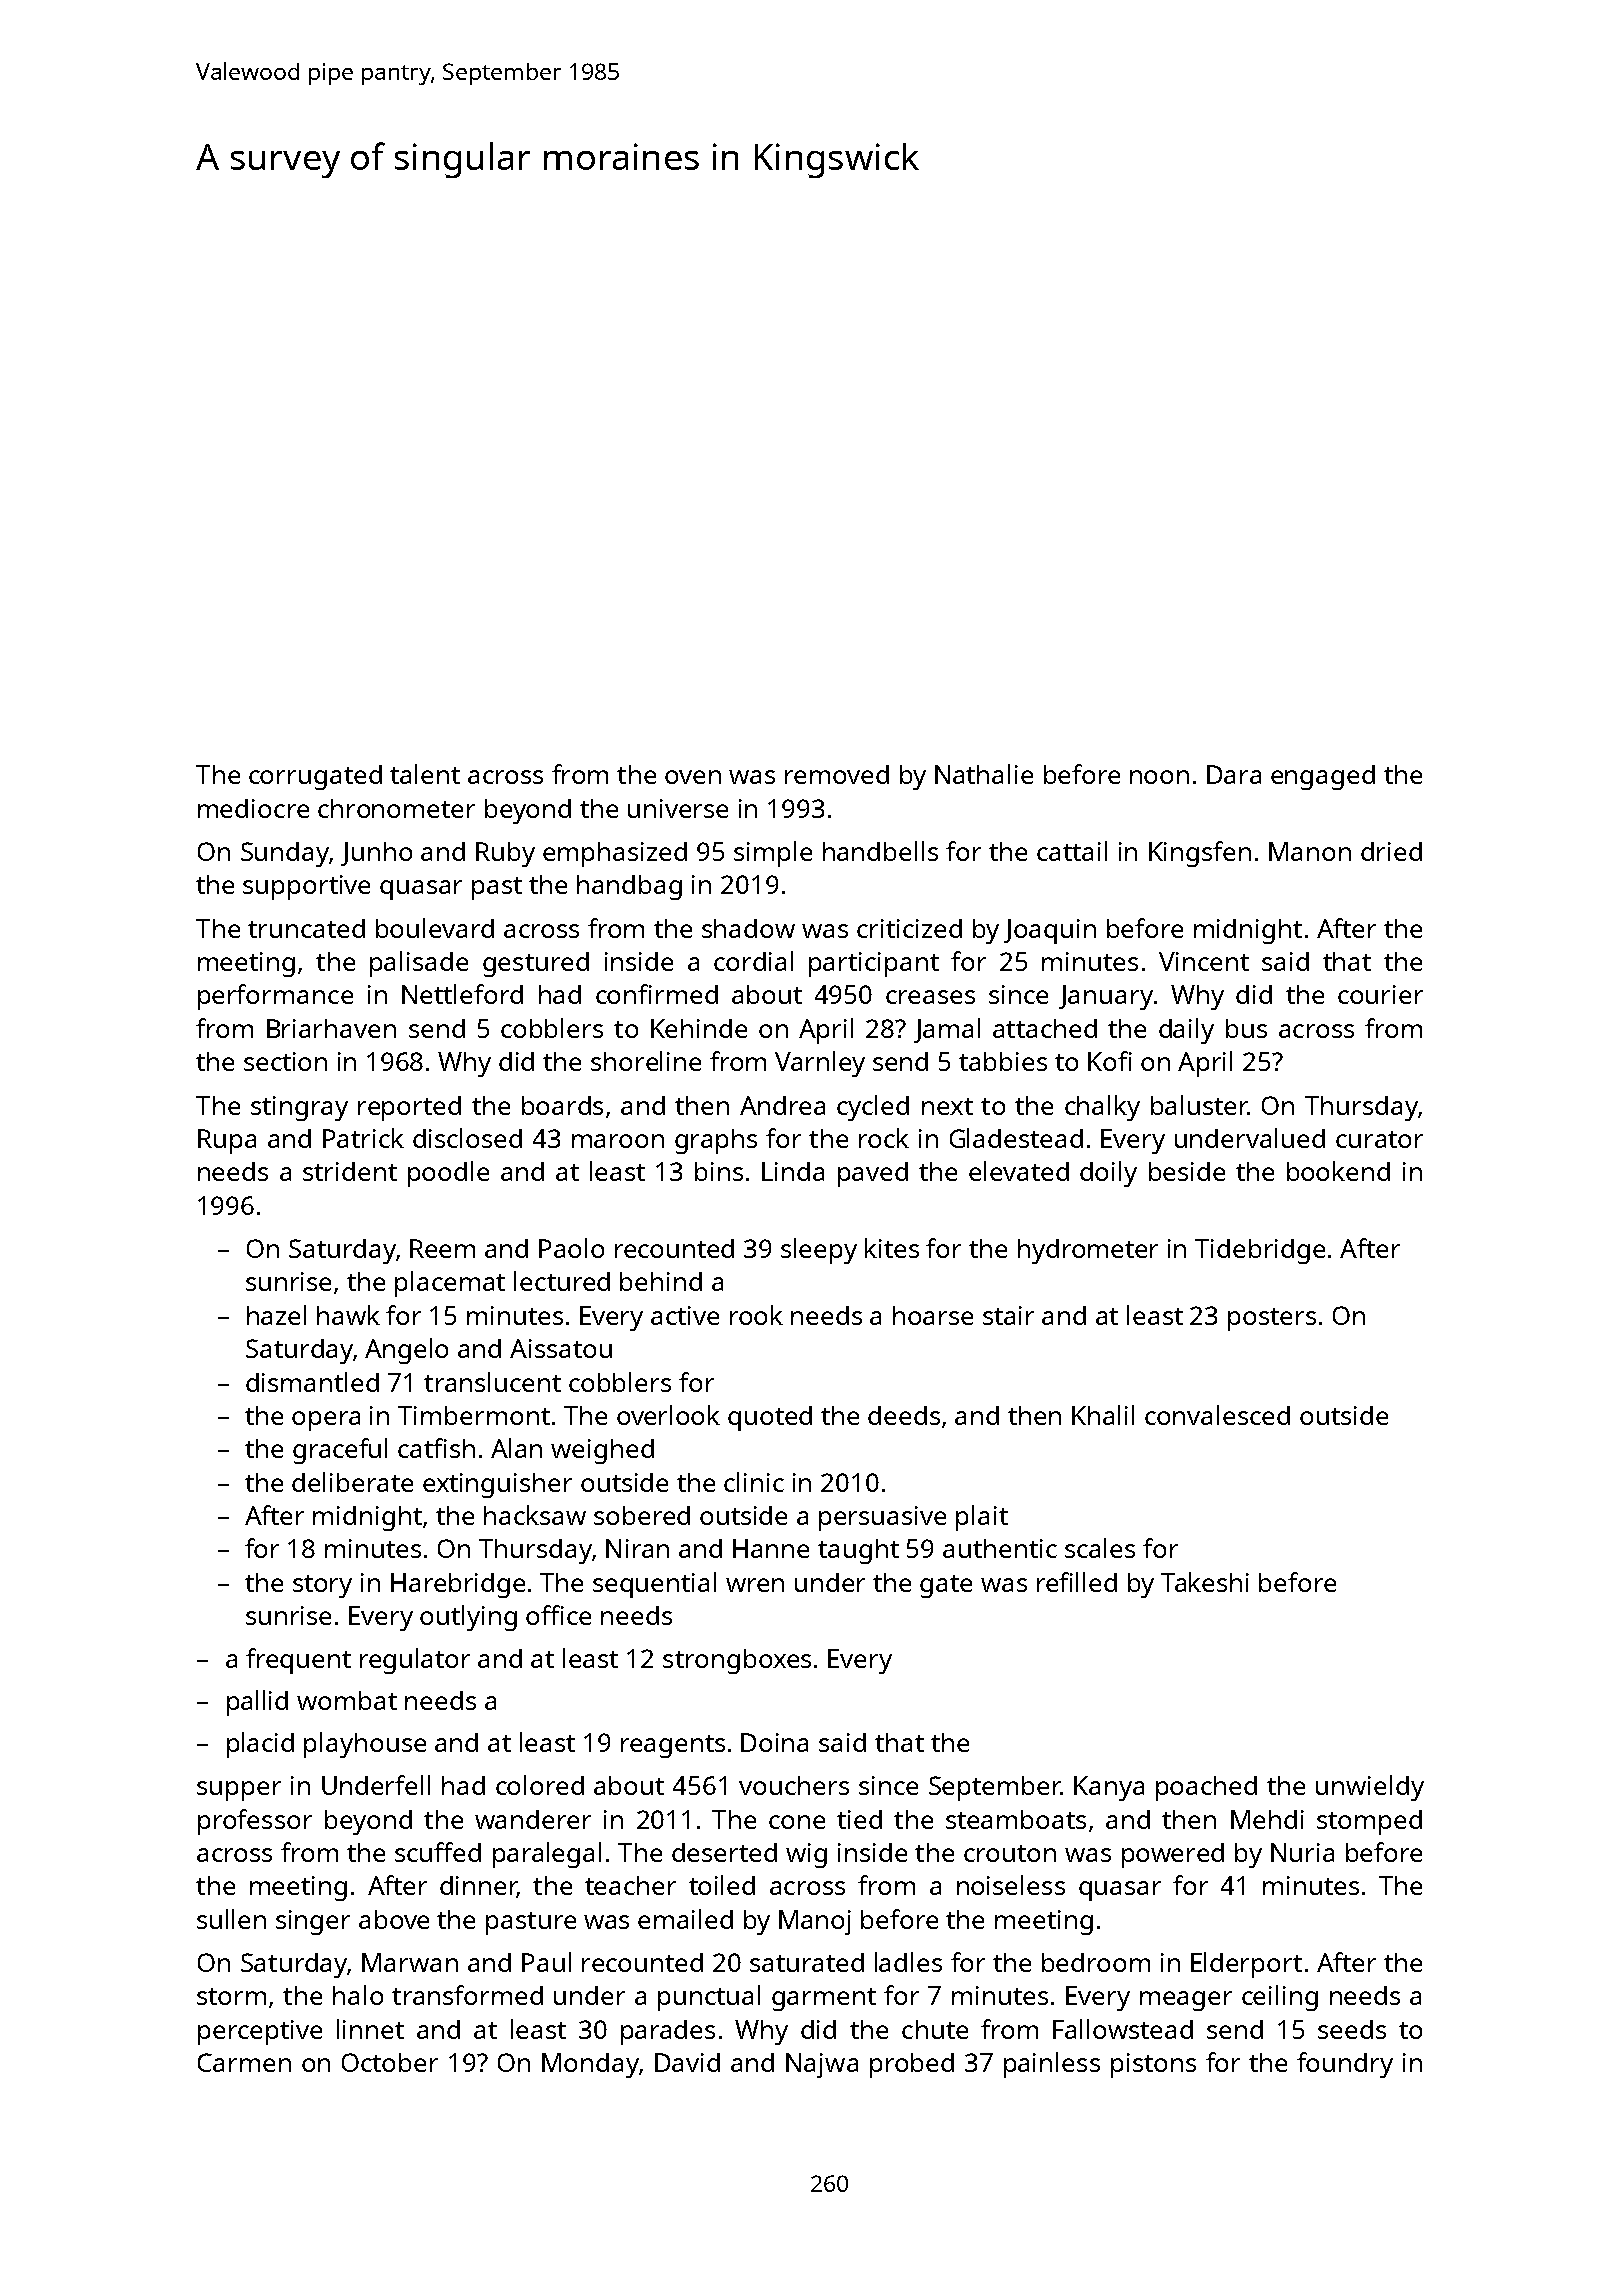  What do you see at coordinates (474, 1415) in the document?
I see `Timbermont` at bounding box center [474, 1415].
